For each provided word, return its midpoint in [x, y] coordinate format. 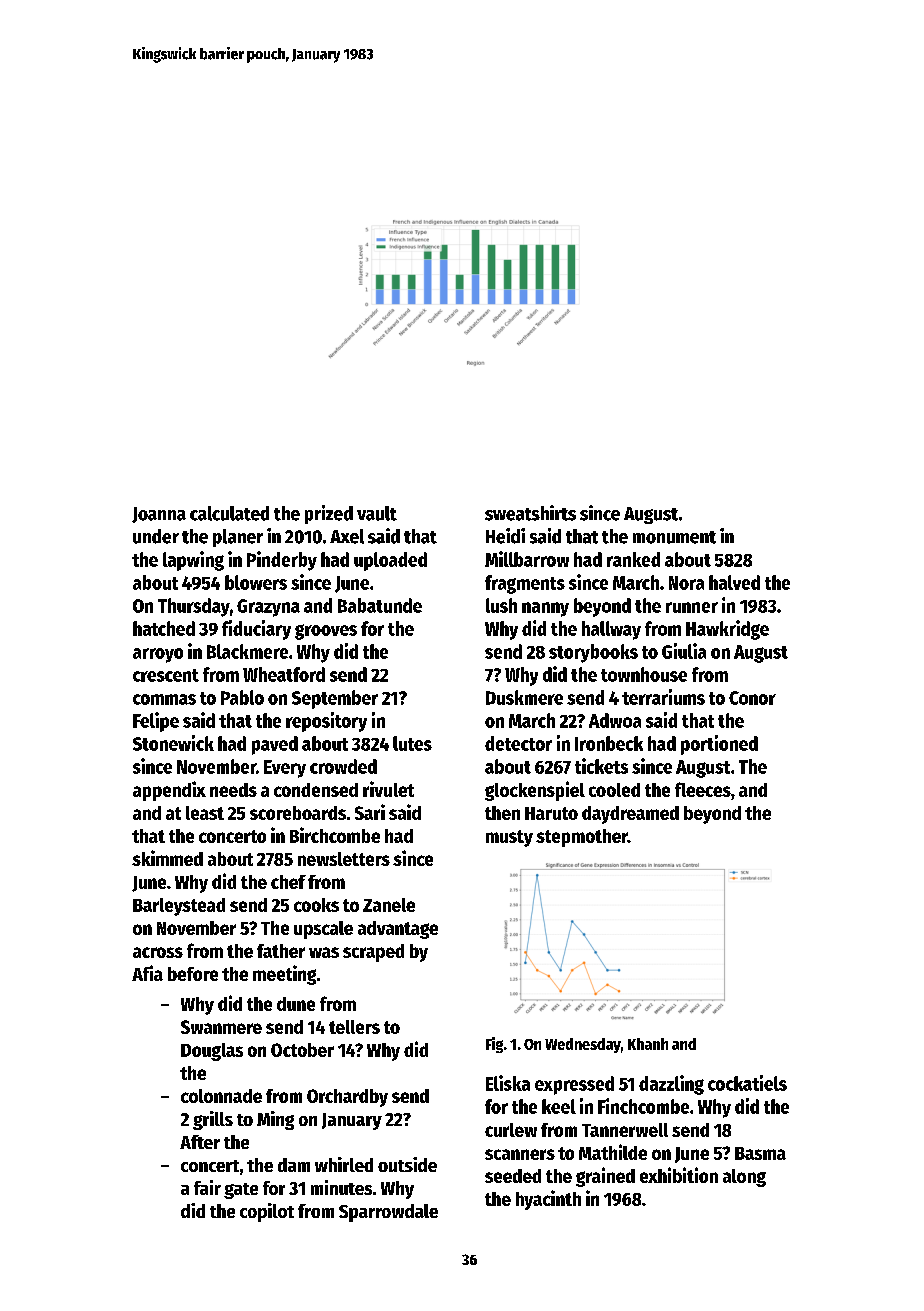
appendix [169, 791]
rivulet [388, 789]
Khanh [648, 1044]
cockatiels [747, 1083]
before [193, 974]
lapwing [193, 561]
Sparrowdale [388, 1213]
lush [501, 605]
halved [734, 582]
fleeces [703, 789]
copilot [267, 1212]
